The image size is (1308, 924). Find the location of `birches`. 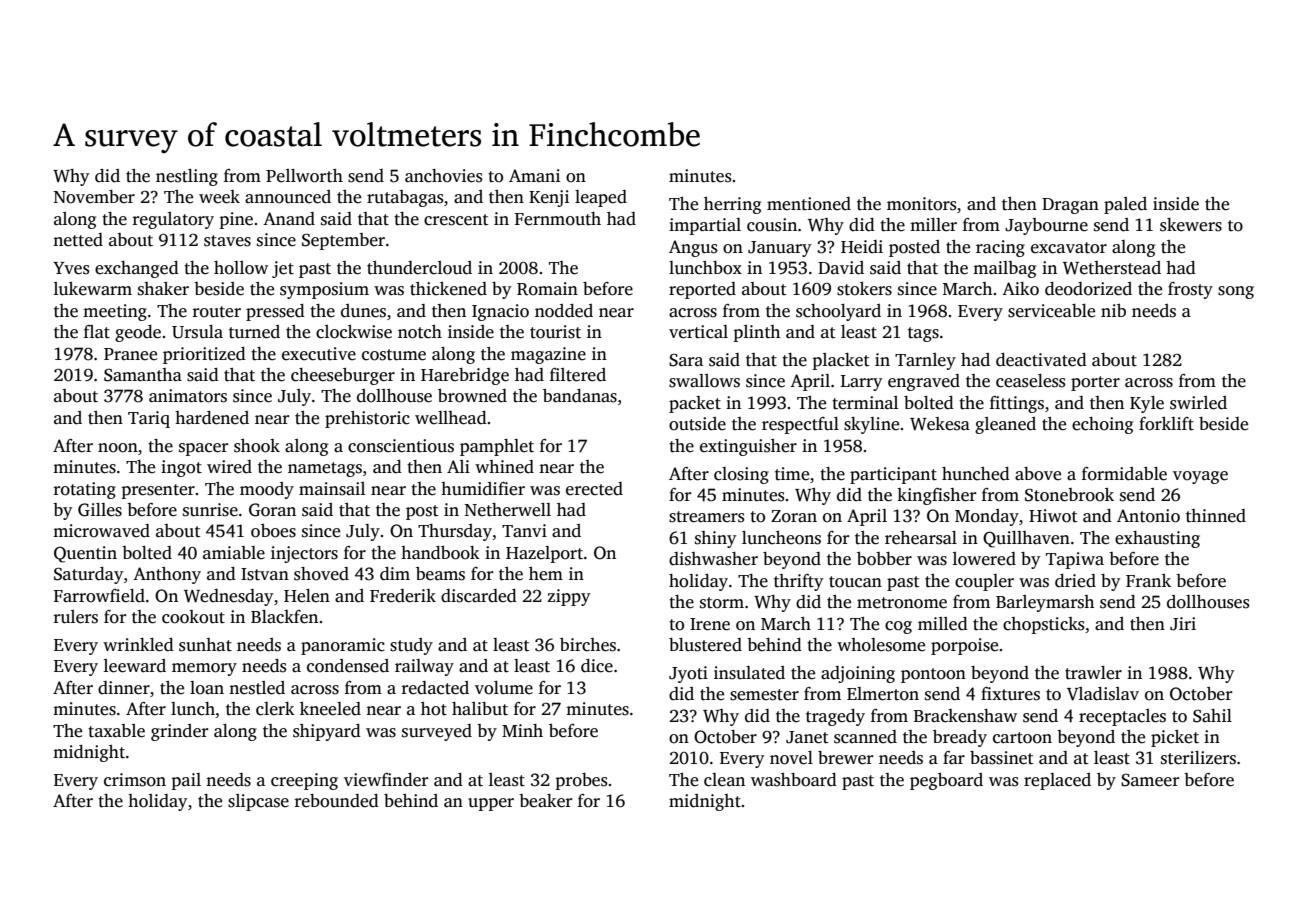

birches is located at coordinates (588, 645).
